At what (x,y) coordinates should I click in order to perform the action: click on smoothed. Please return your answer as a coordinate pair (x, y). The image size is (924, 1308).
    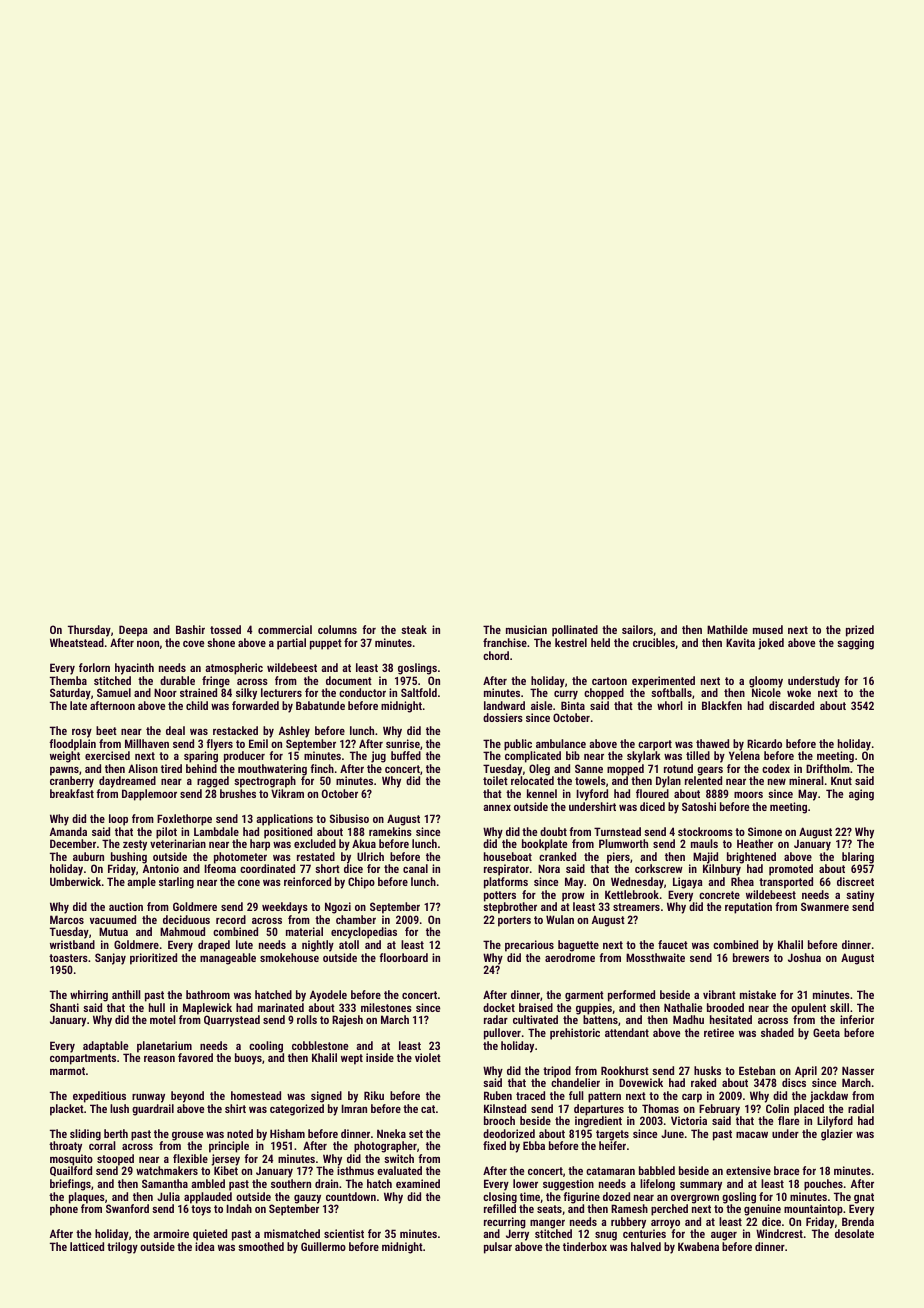
    Looking at the image, I should click on (261, 1246).
